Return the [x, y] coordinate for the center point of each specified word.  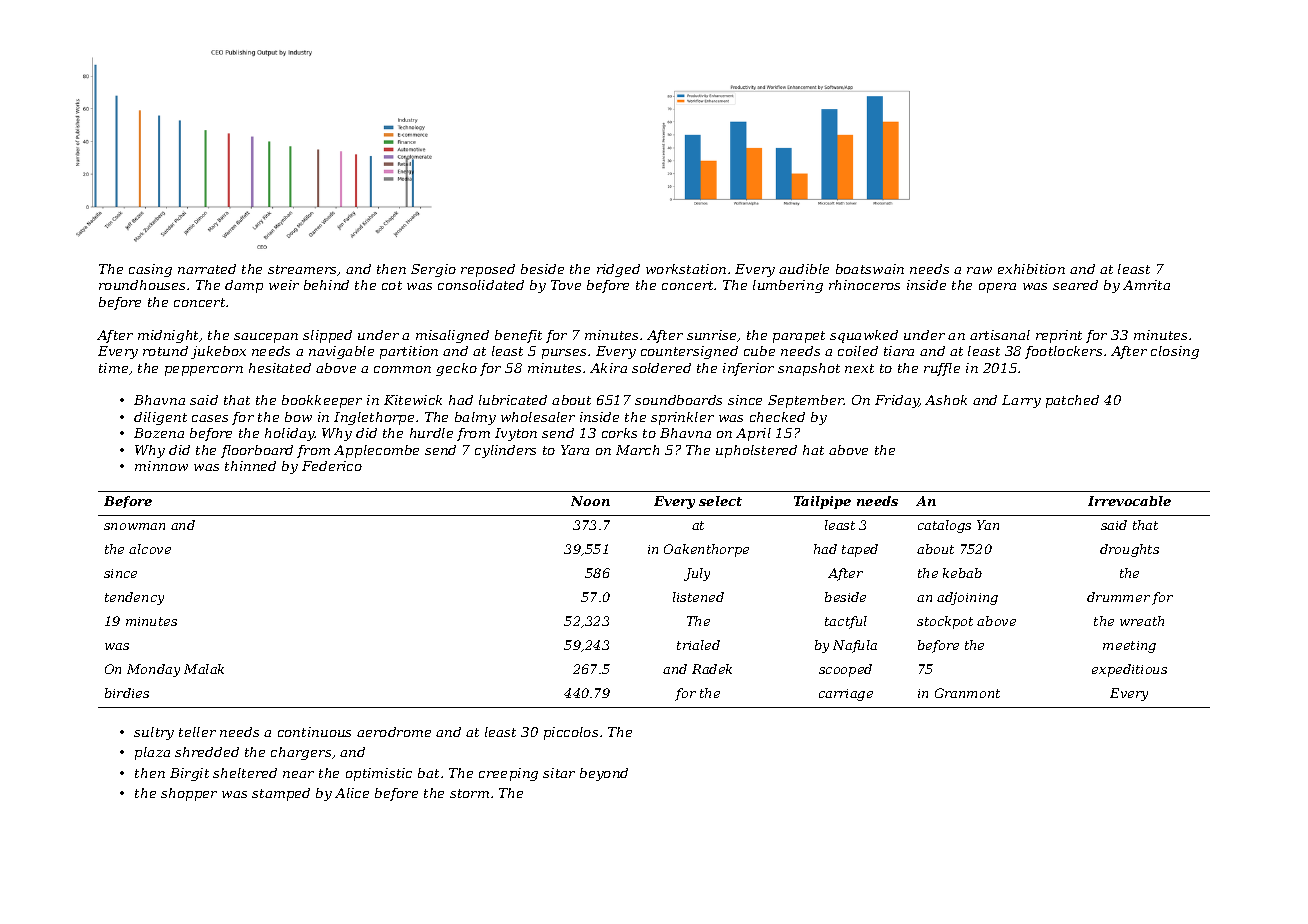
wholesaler [538, 417]
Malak [204, 669]
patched [1072, 401]
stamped [281, 794]
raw [979, 270]
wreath [1142, 621]
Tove [566, 285]
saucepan [266, 338]
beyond [604, 774]
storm [469, 793]
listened [698, 597]
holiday [290, 434]
